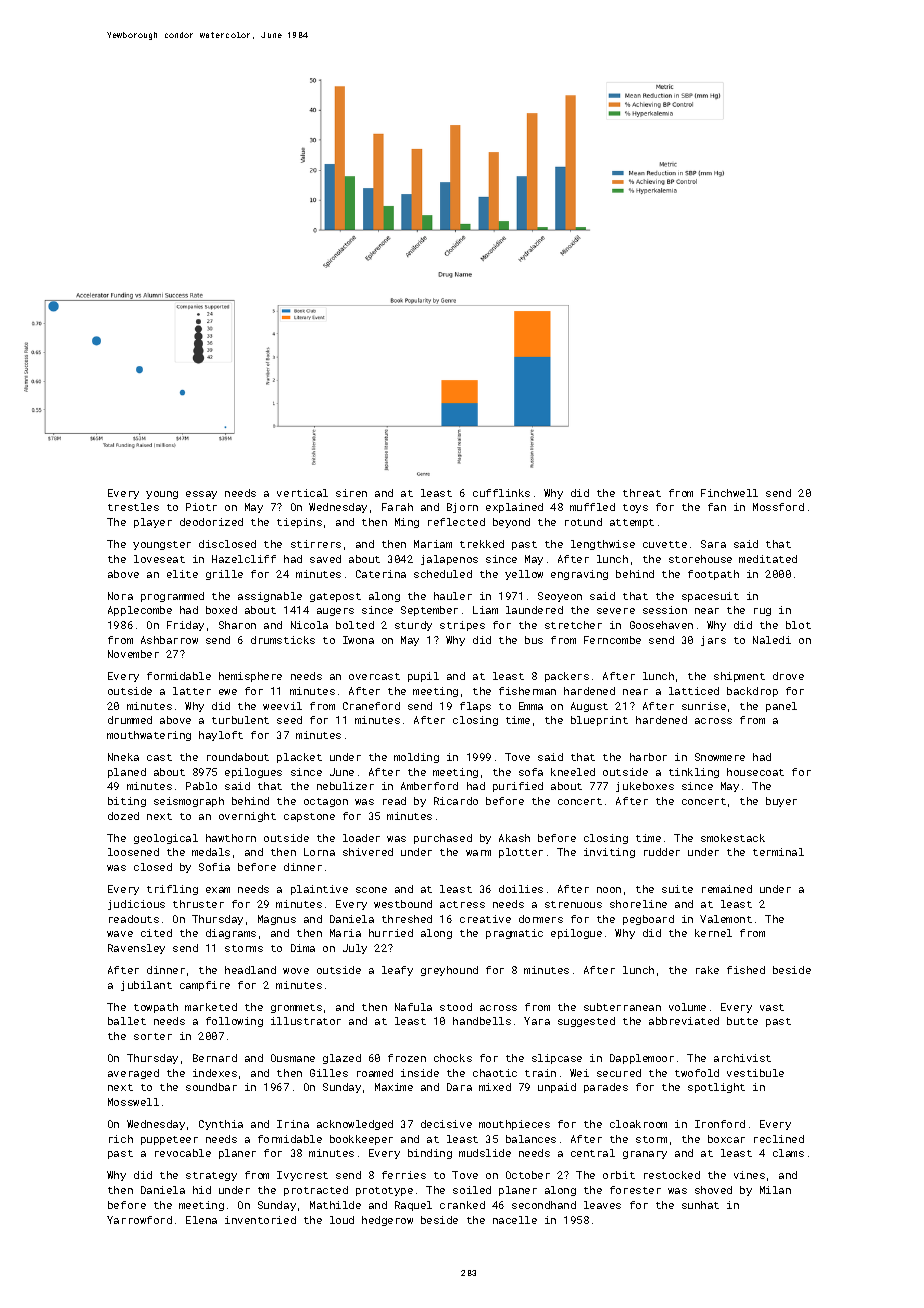 The image size is (924, 1308). Describe the element at coordinates (531, 706) in the screenshot. I see `Emma` at that location.
